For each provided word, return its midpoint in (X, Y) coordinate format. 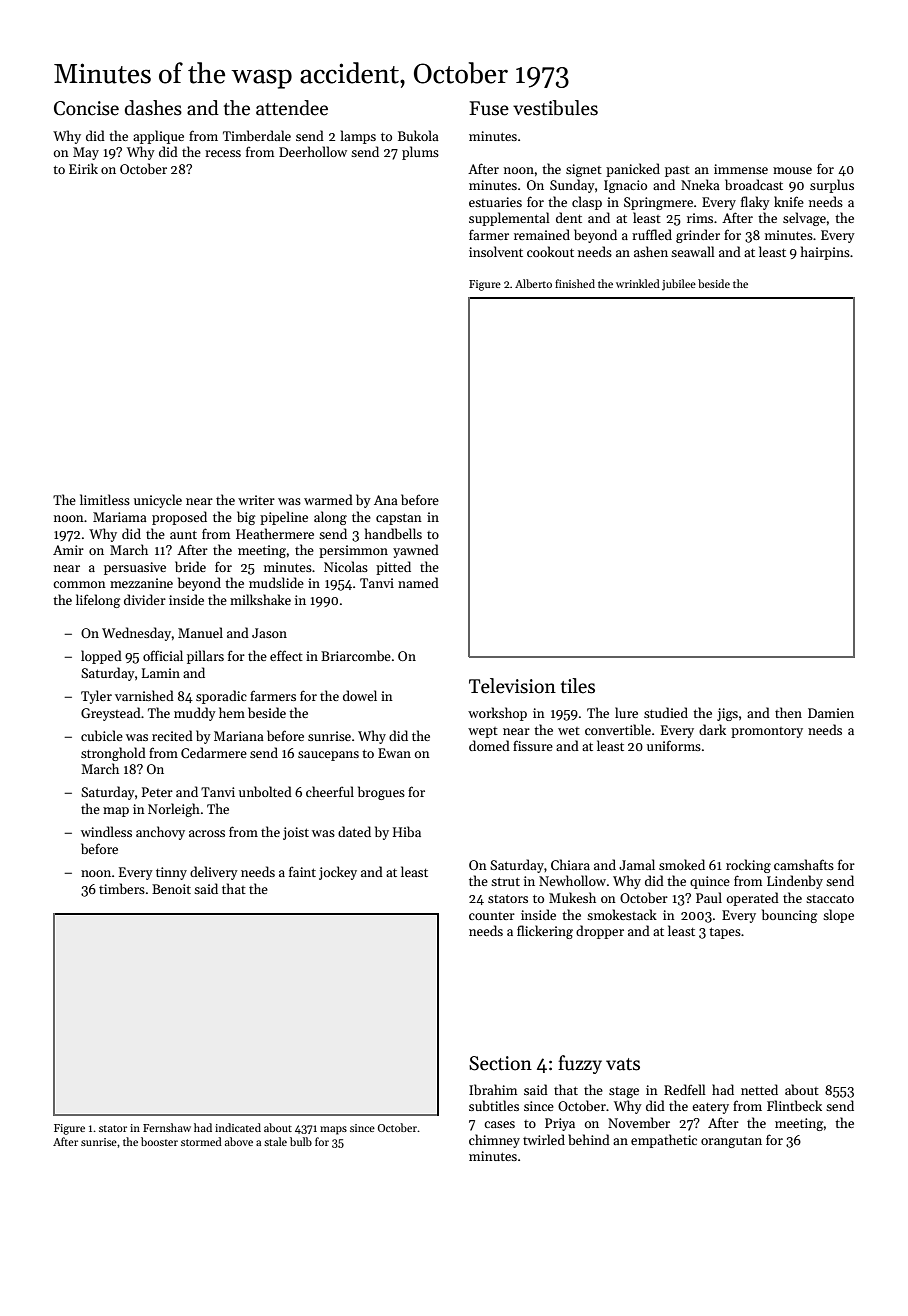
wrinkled (638, 283)
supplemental (509, 219)
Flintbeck (794, 1105)
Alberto (533, 283)
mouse (792, 170)
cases (499, 1124)
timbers (122, 888)
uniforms (674, 745)
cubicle (102, 735)
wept (483, 732)
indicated (238, 1127)
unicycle (158, 501)
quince (710, 882)
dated (354, 831)
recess (223, 153)
